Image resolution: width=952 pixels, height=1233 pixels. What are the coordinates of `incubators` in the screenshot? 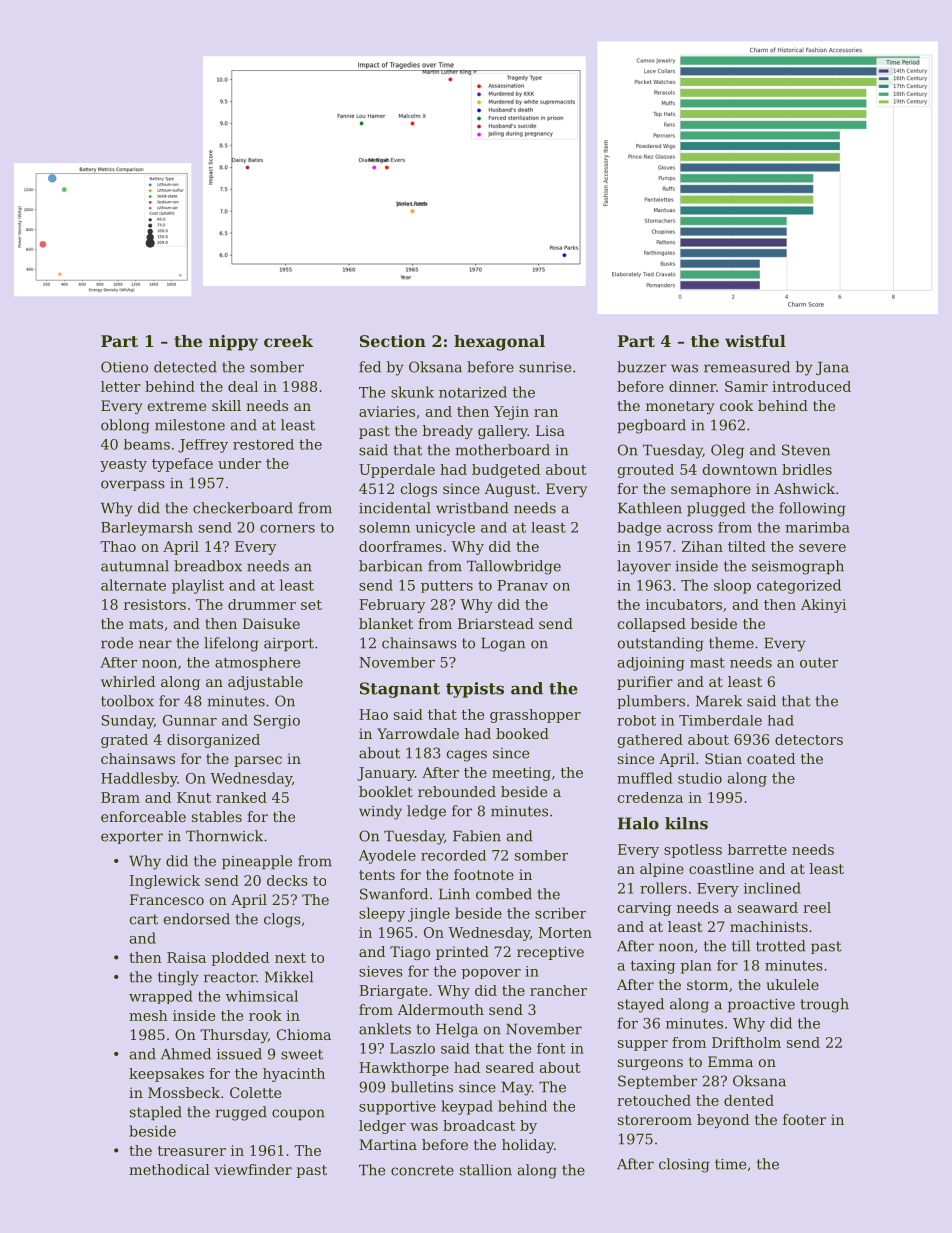 It's located at (684, 604).
